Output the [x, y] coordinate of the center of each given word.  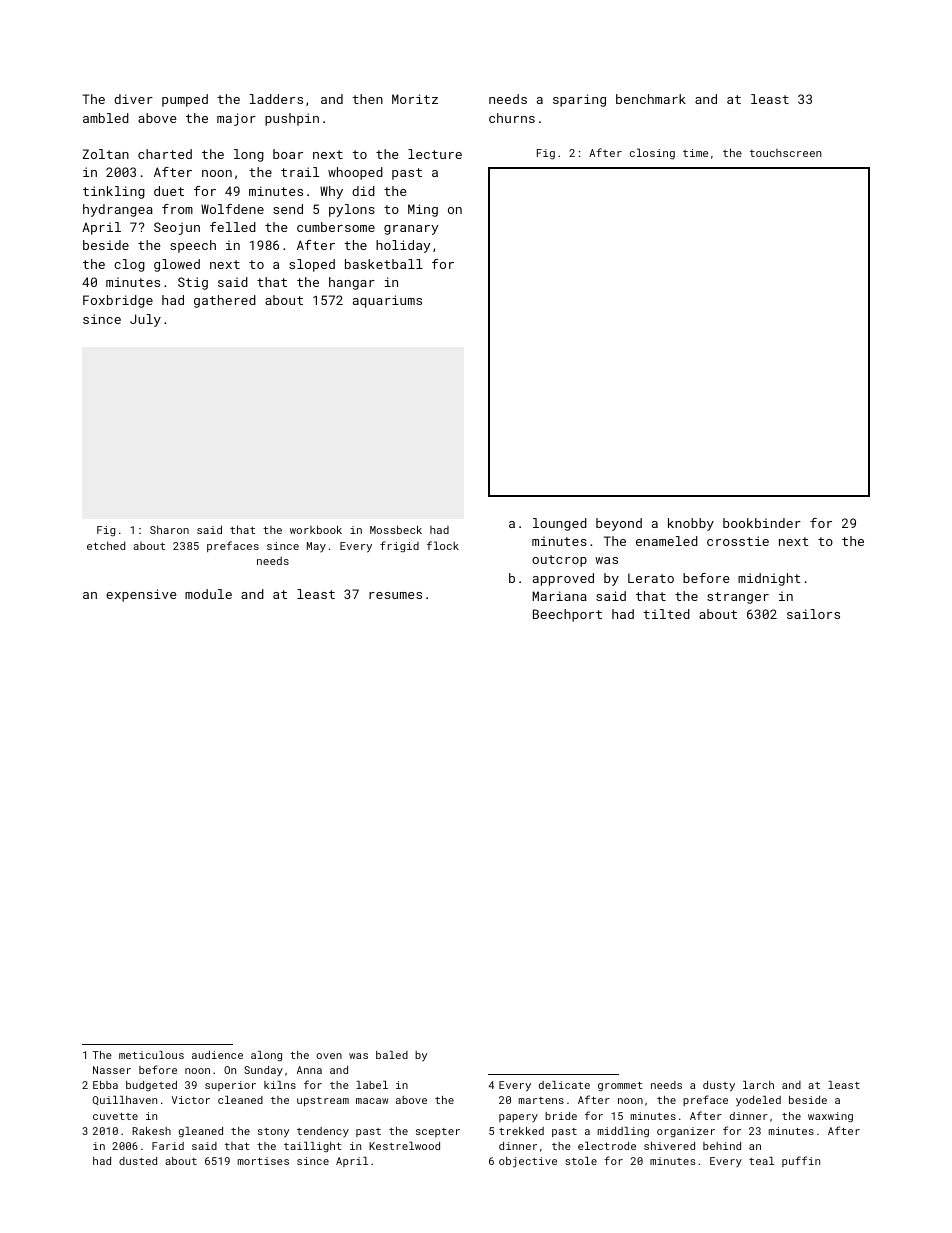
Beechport [567, 615]
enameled [667, 541]
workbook [316, 529]
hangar [352, 283]
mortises [263, 1161]
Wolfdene [232, 209]
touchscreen [786, 153]
